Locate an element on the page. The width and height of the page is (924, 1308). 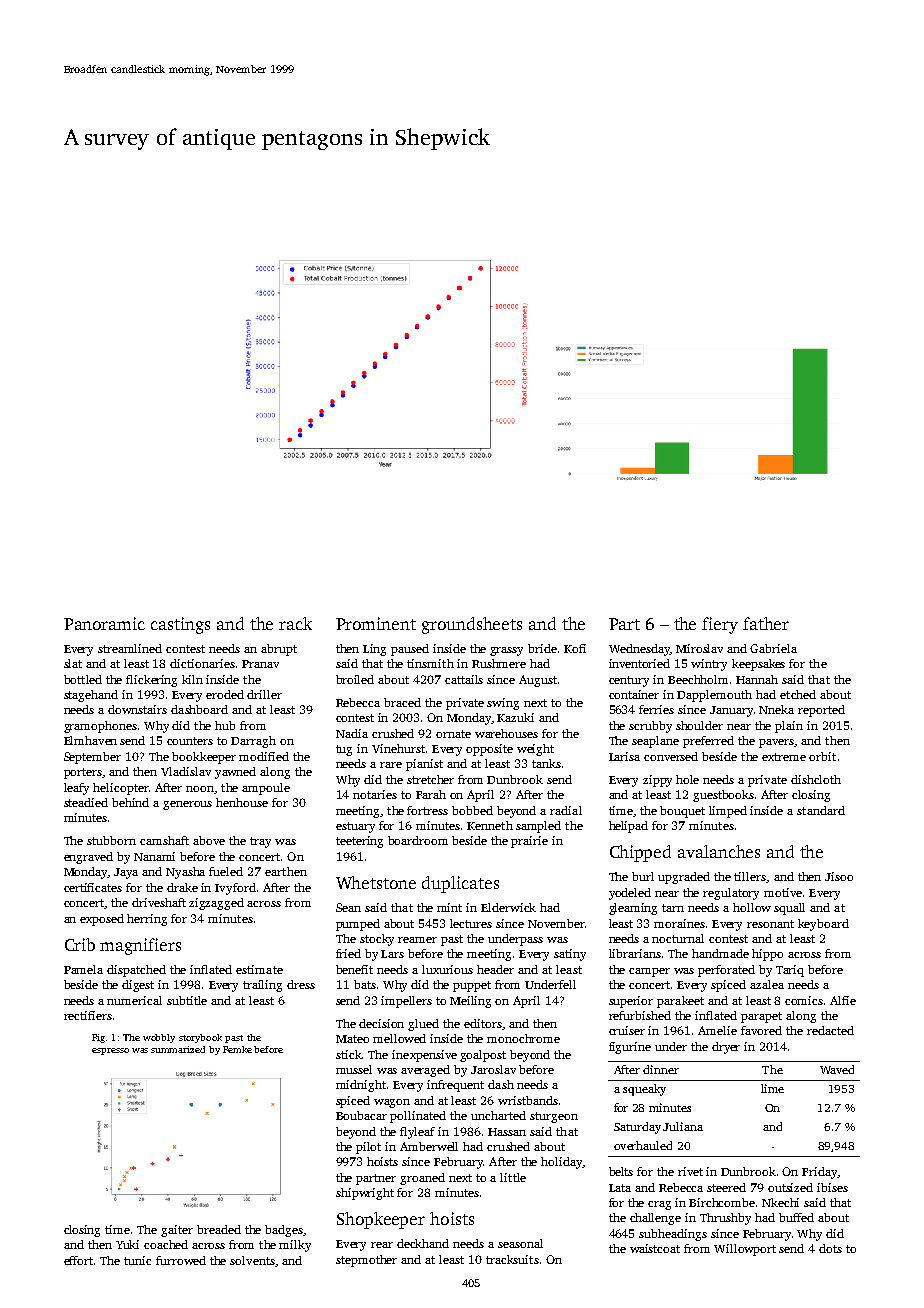
Jisoo is located at coordinates (839, 876).
